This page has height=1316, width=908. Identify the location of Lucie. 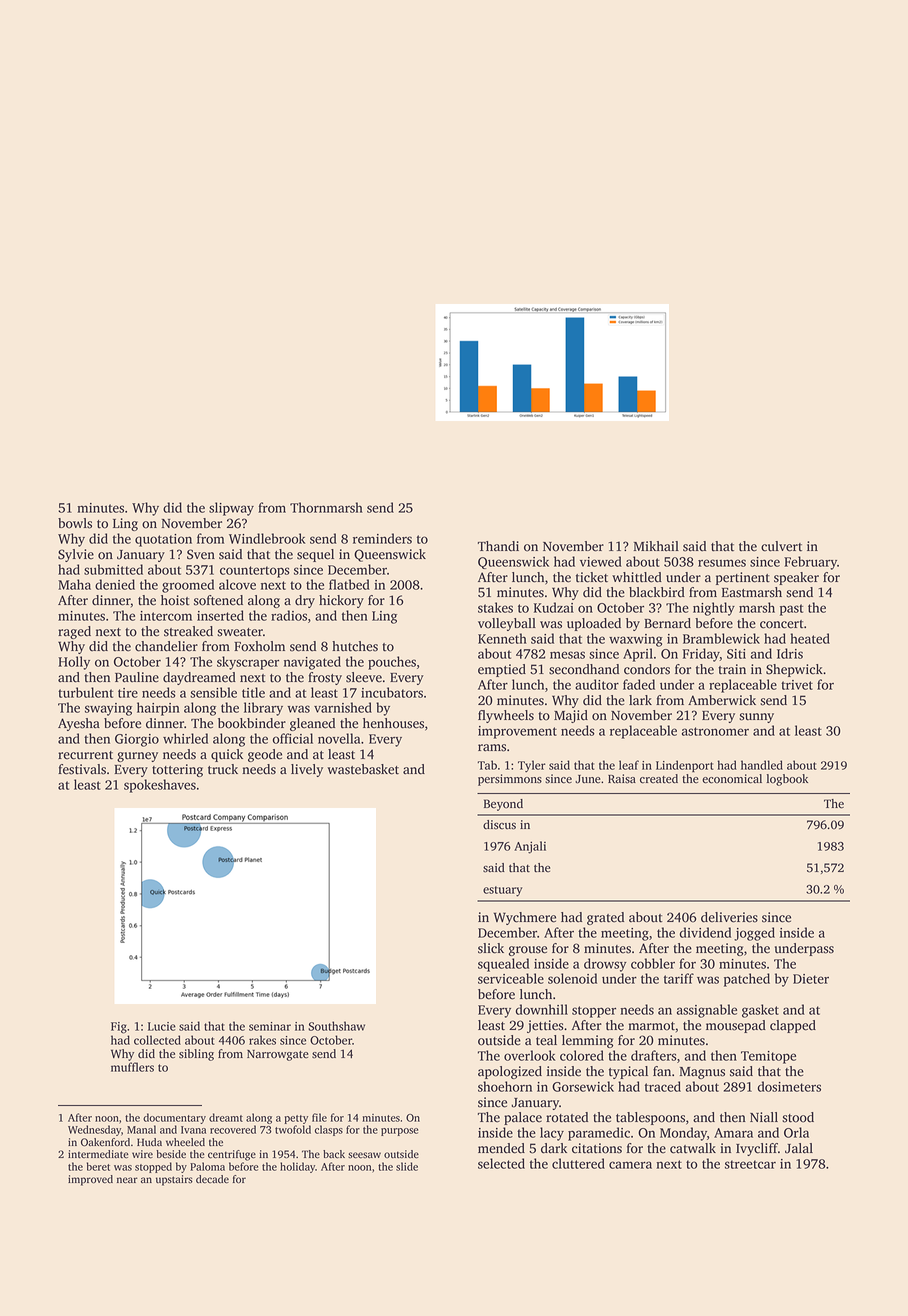
(162, 1026).
